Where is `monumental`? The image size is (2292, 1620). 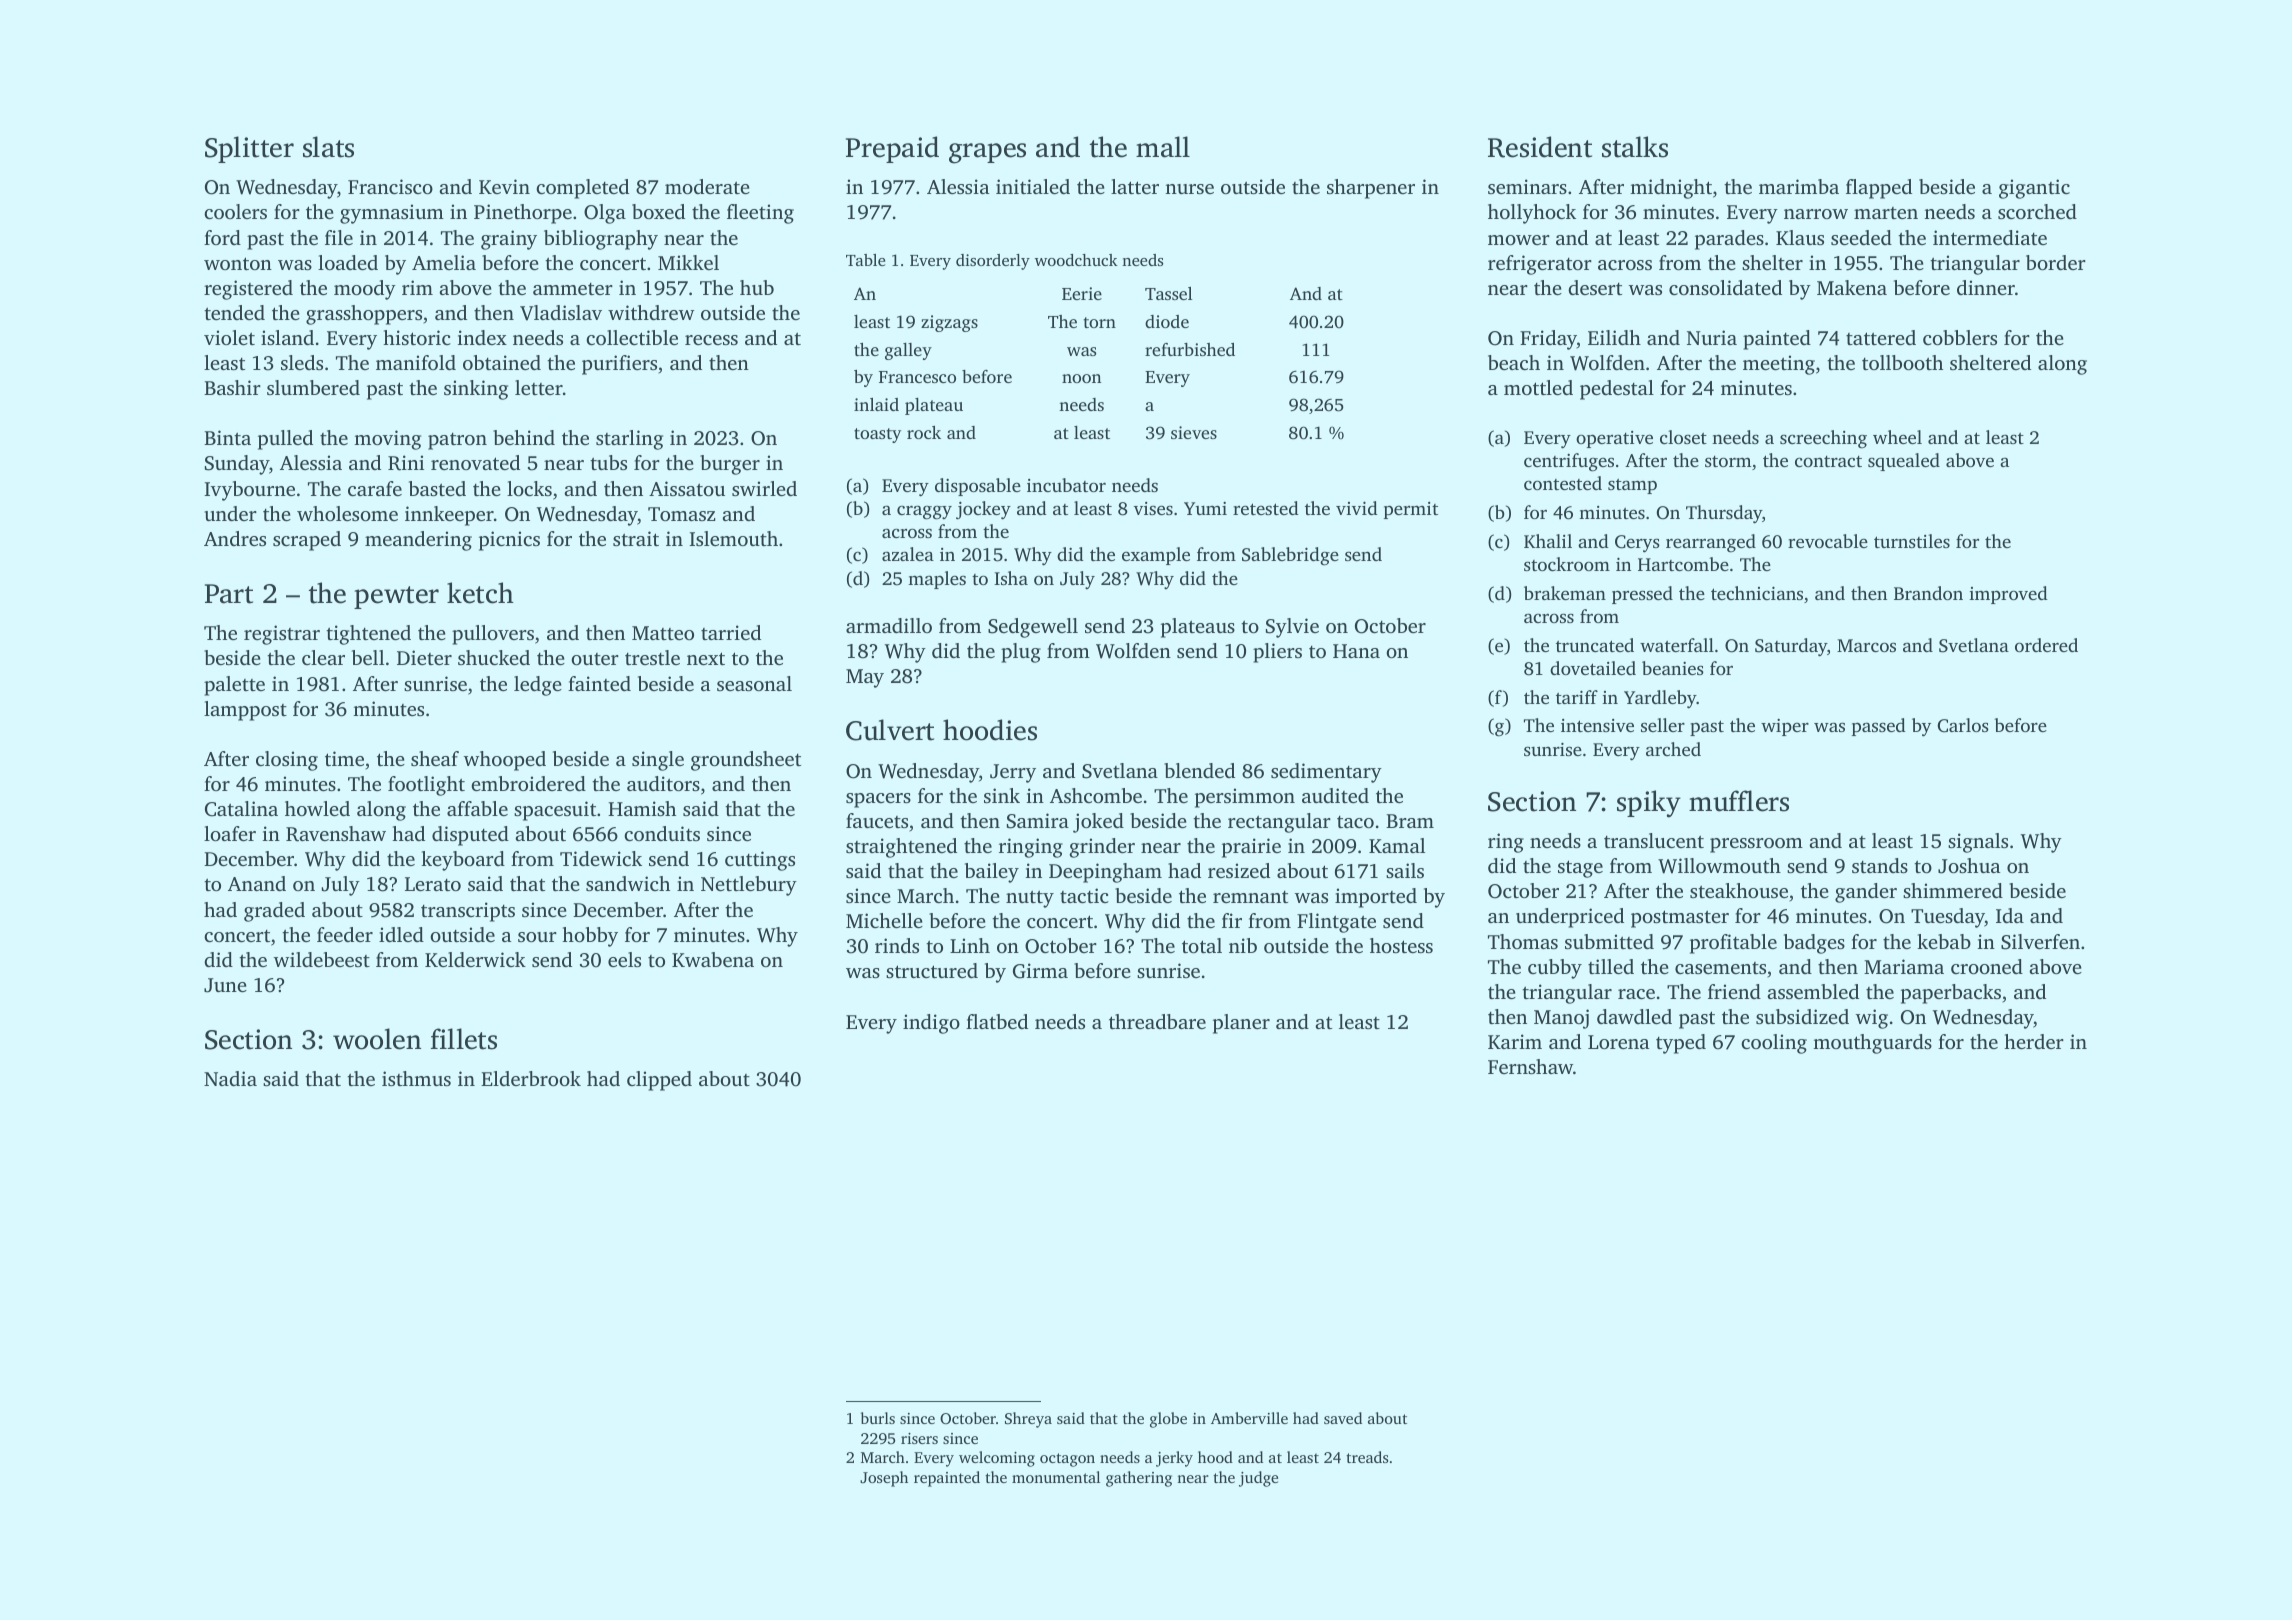
monumental is located at coordinates (1056, 1477).
